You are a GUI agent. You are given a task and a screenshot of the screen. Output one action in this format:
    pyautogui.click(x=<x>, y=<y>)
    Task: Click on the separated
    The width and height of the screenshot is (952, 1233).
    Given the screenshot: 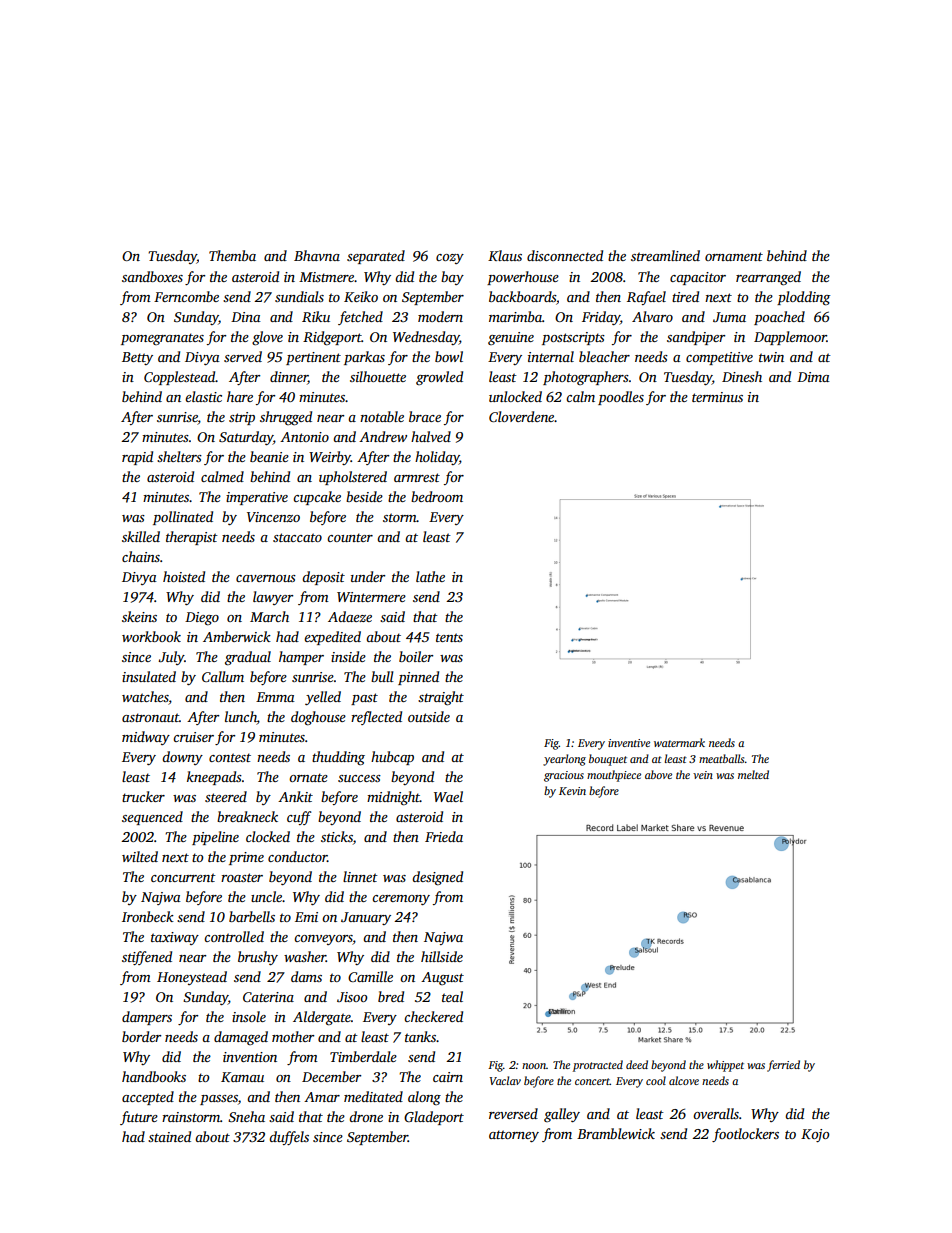 What is the action you would take?
    pyautogui.click(x=376, y=257)
